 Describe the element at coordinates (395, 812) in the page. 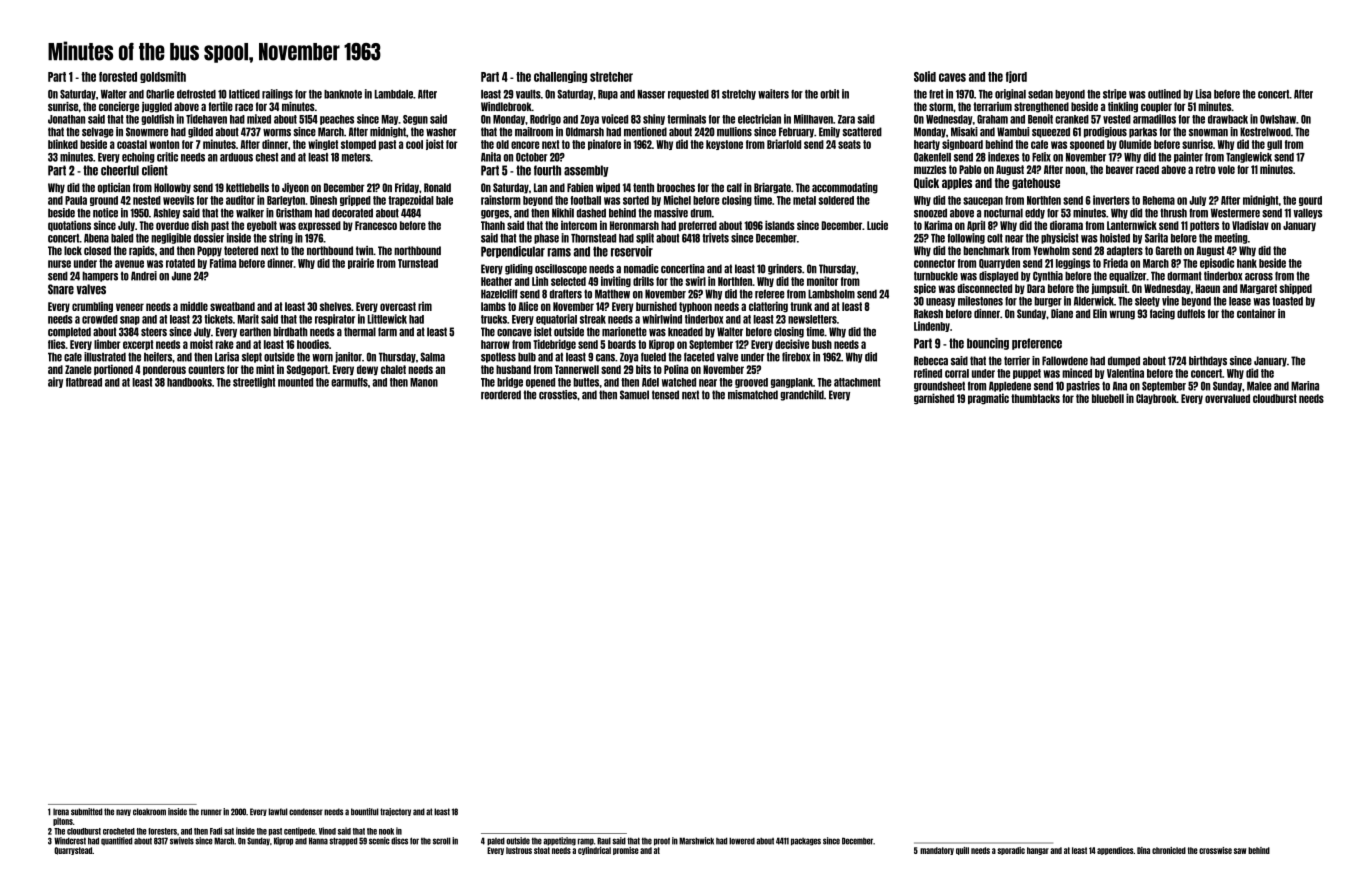

I see `trajectory` at that location.
